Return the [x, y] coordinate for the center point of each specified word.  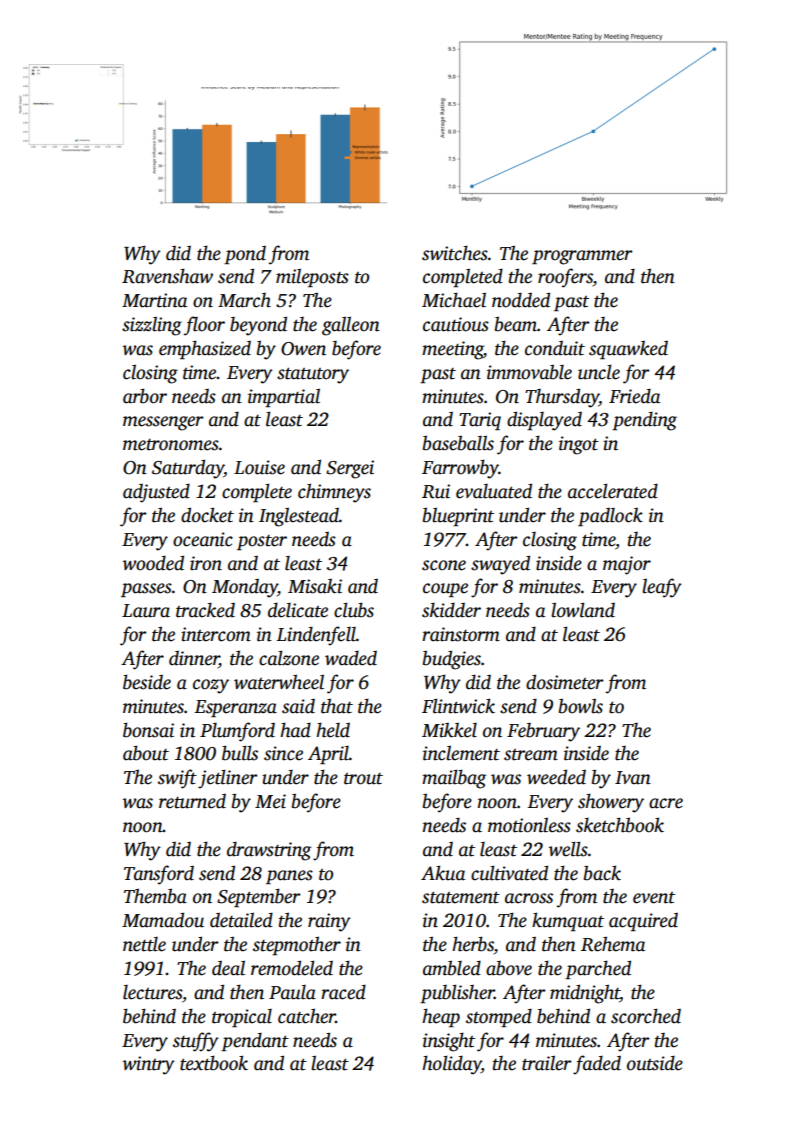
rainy [329, 922]
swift [177, 779]
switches [455, 253]
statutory [313, 375]
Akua [443, 873]
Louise [259, 467]
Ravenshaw [167, 276]
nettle [144, 944]
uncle [599, 372]
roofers [565, 278]
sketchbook [620, 825]
